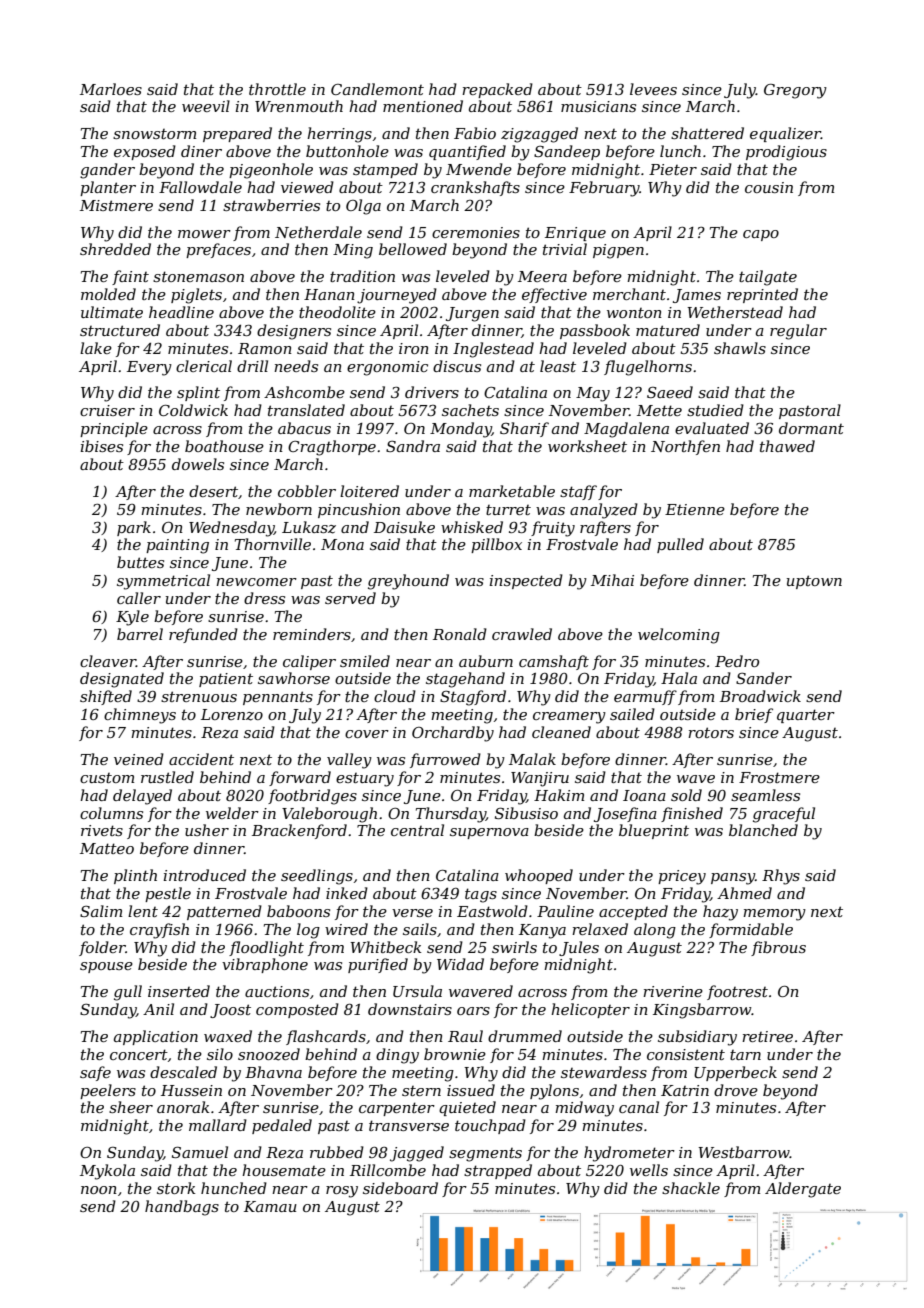  I want to click on Candlemont, so click(377, 89).
